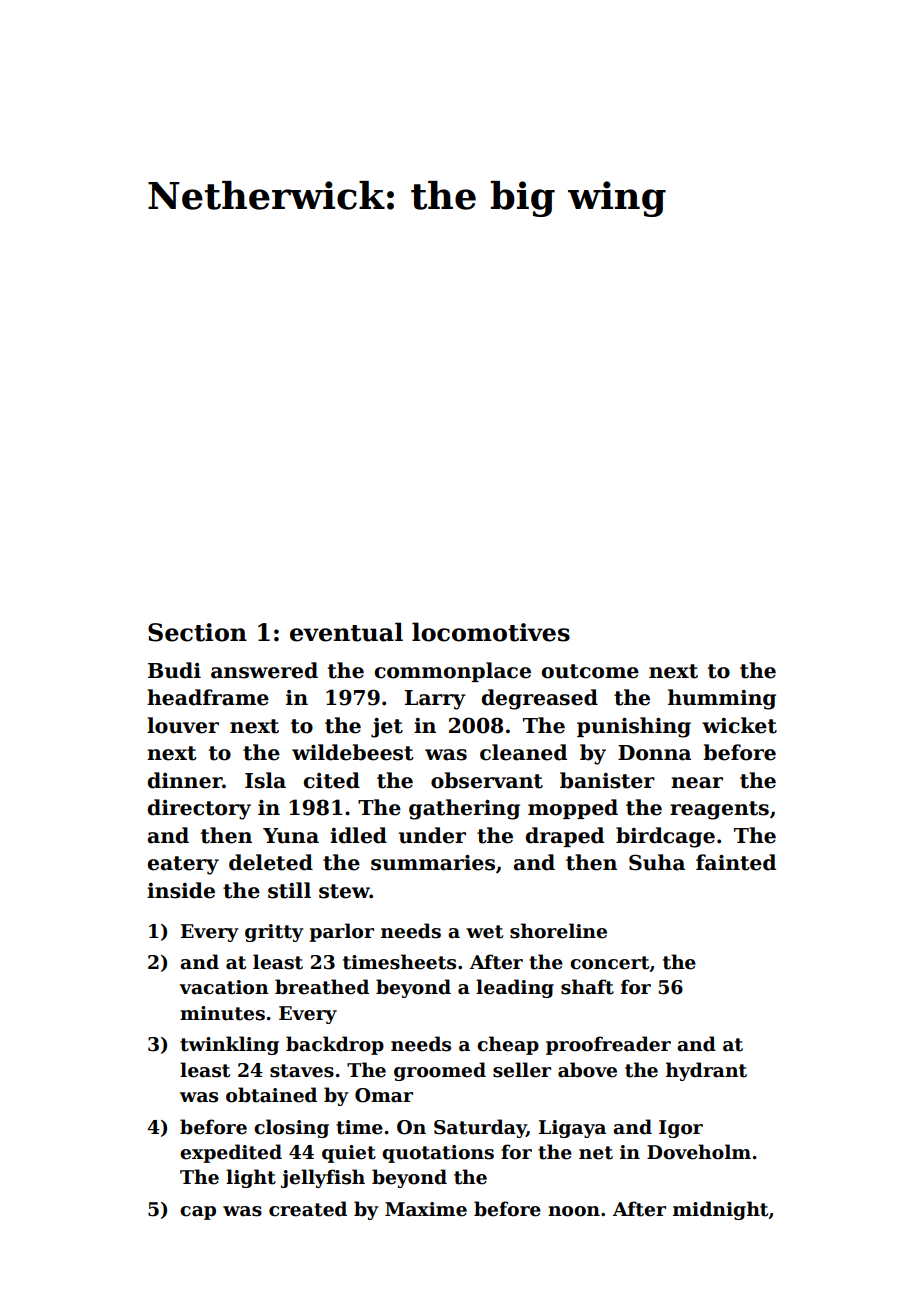 This screenshot has width=924, height=1311. I want to click on Igor, so click(681, 1129).
